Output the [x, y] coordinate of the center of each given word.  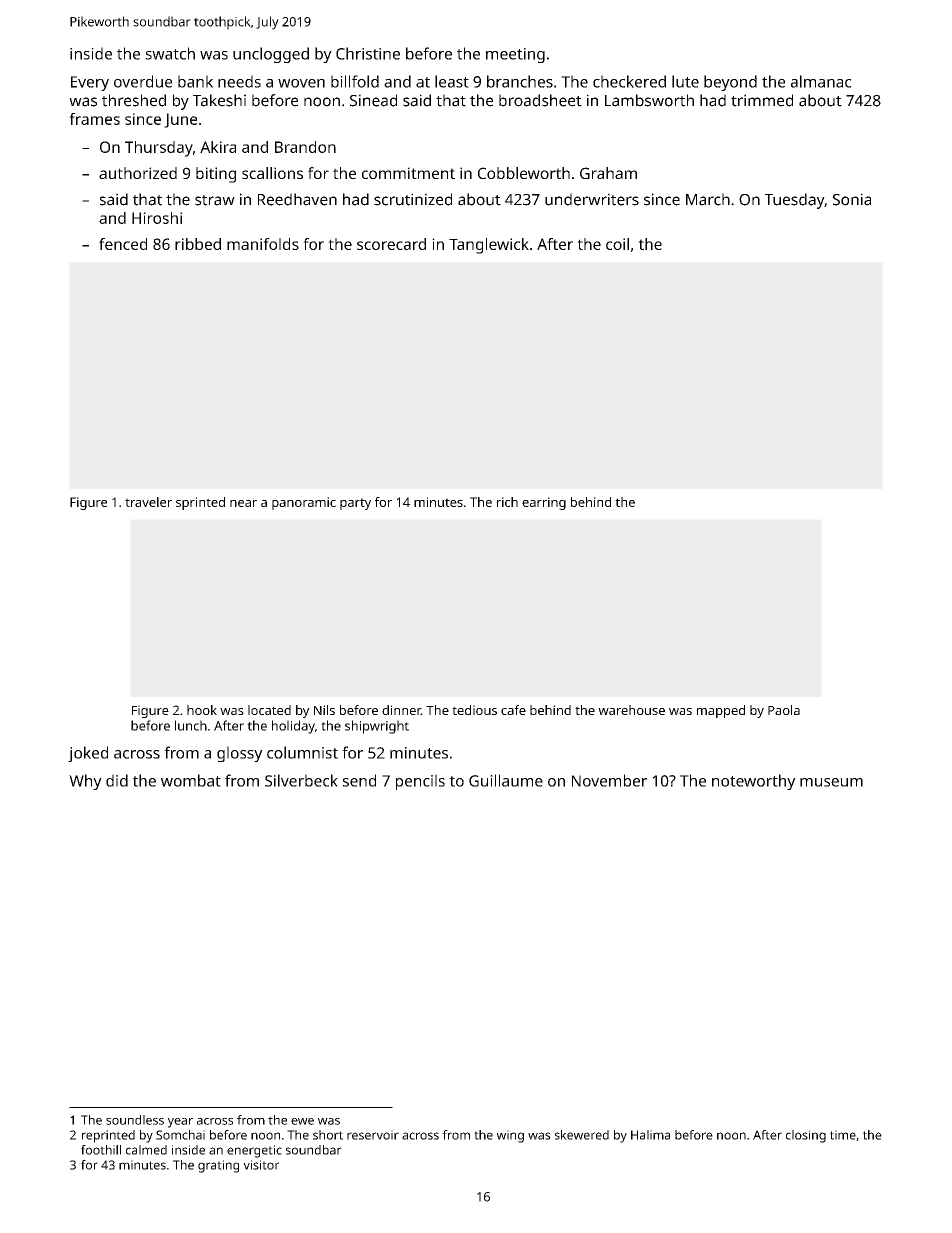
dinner [401, 710]
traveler [148, 502]
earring [544, 503]
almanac [821, 81]
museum [831, 782]
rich [507, 502]
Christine [368, 53]
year [180, 1123]
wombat [191, 780]
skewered [582, 1135]
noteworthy [754, 782]
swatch [170, 53]
